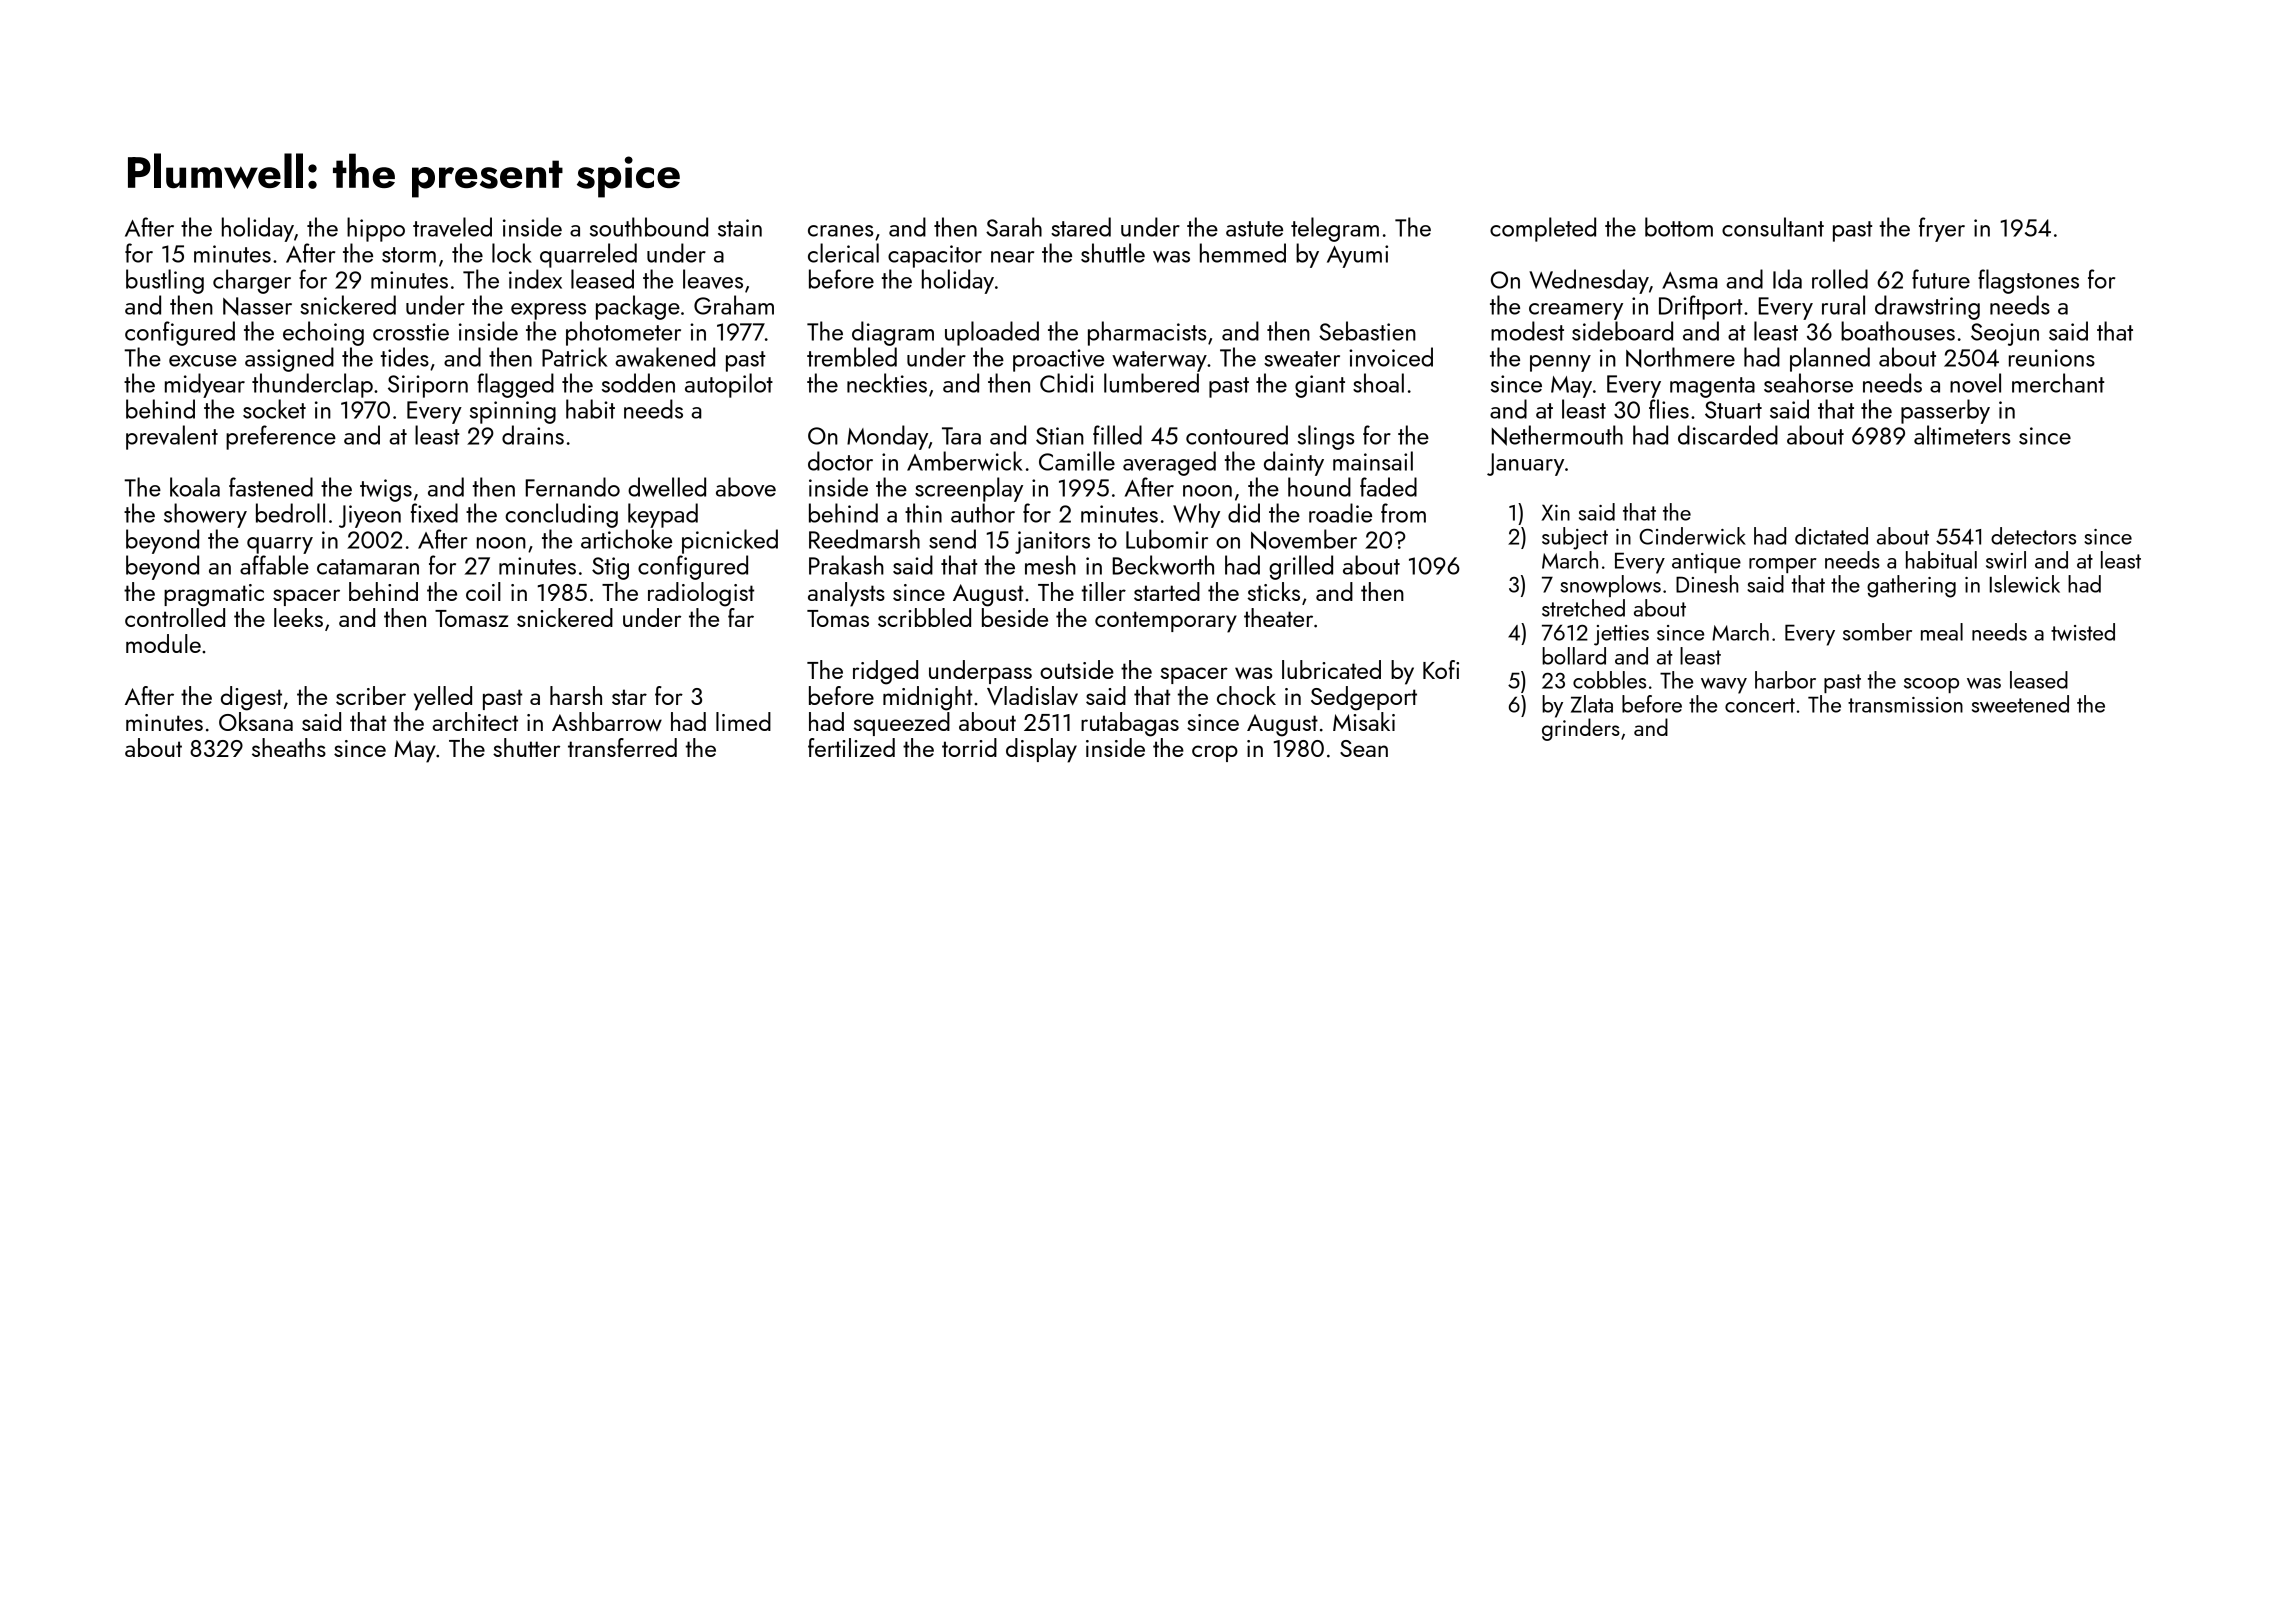 The width and height of the image is (2270, 1606). I want to click on shuttle, so click(1113, 253).
